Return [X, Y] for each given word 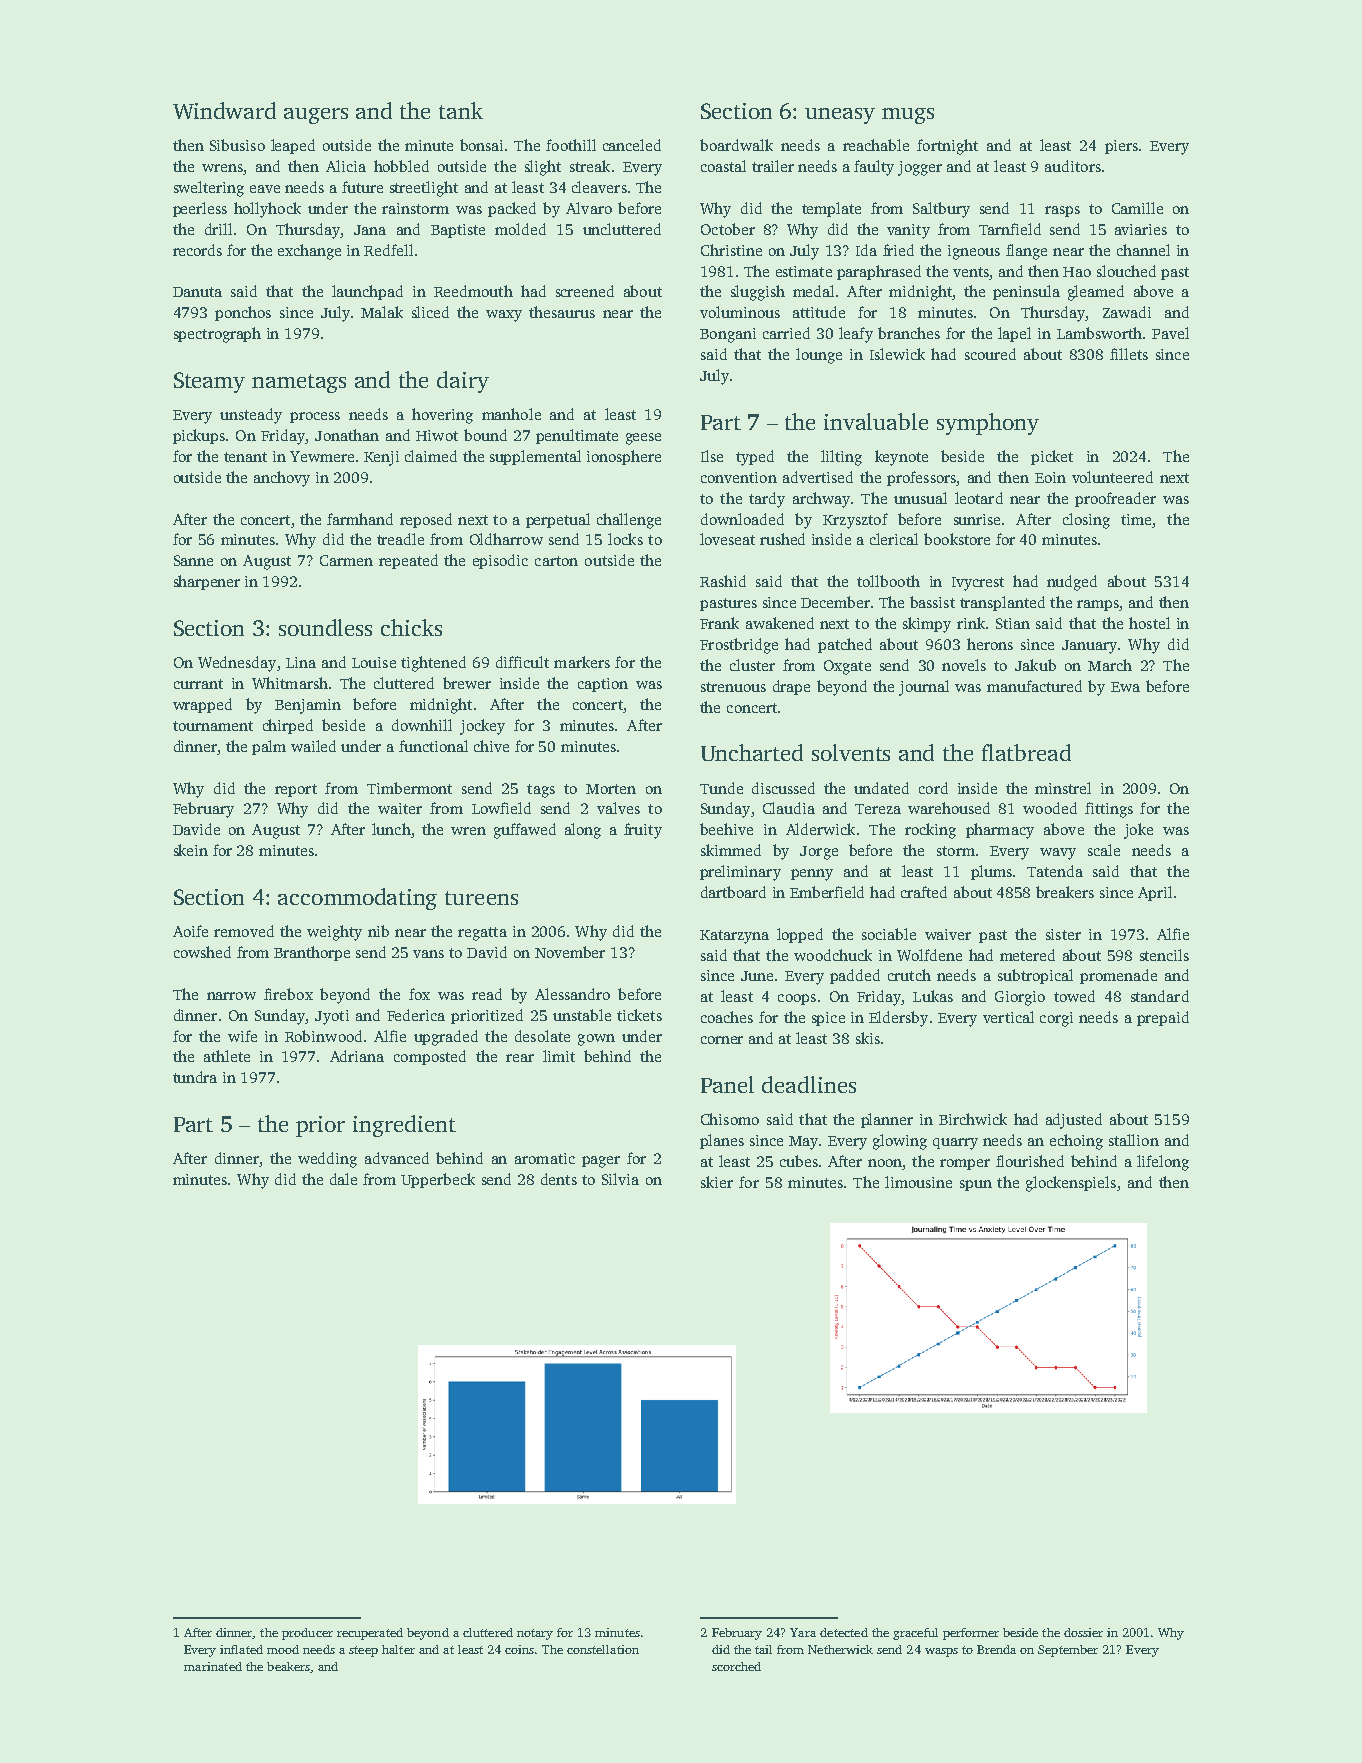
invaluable [876, 421]
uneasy [840, 116]
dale [343, 1179]
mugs [908, 116]
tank [461, 110]
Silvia [620, 1179]
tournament [213, 726]
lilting [841, 458]
